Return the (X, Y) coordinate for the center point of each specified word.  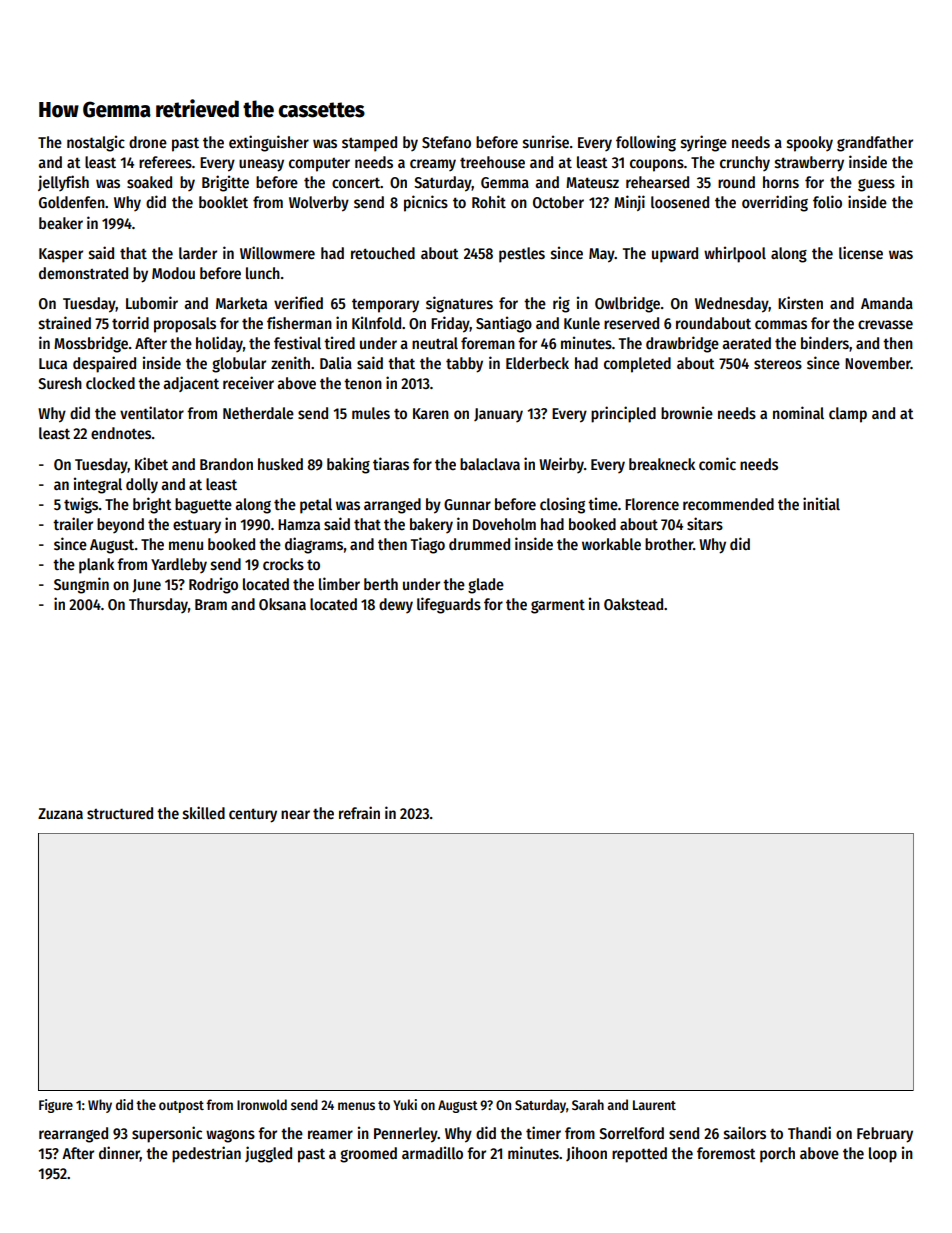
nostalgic (96, 143)
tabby (464, 365)
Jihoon (586, 1153)
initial (821, 503)
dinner (119, 1153)
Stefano (446, 142)
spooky (810, 144)
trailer (73, 523)
